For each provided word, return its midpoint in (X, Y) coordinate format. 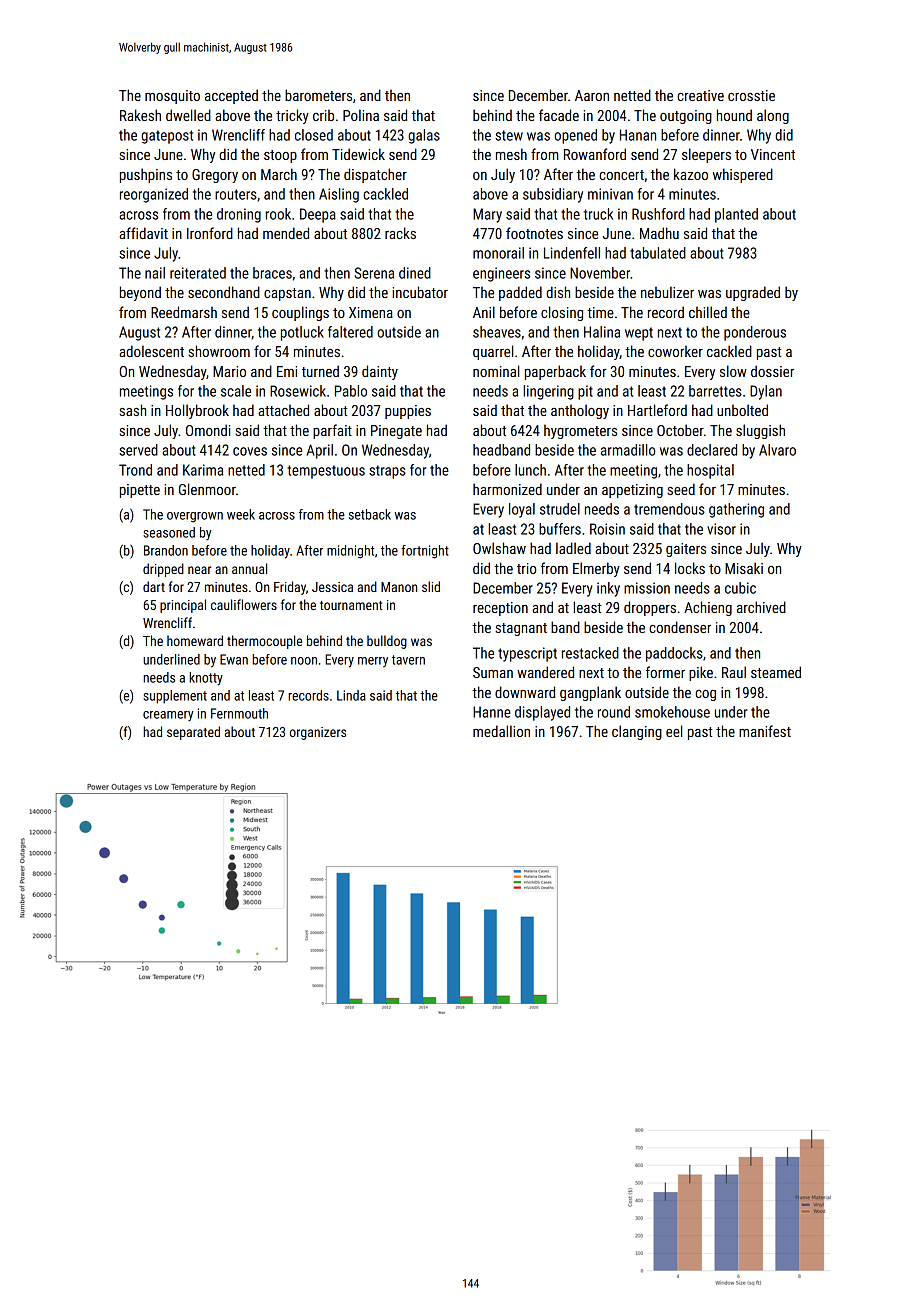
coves (250, 451)
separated (193, 733)
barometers (318, 95)
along (773, 116)
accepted (231, 96)
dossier (772, 371)
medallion (501, 731)
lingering (548, 392)
